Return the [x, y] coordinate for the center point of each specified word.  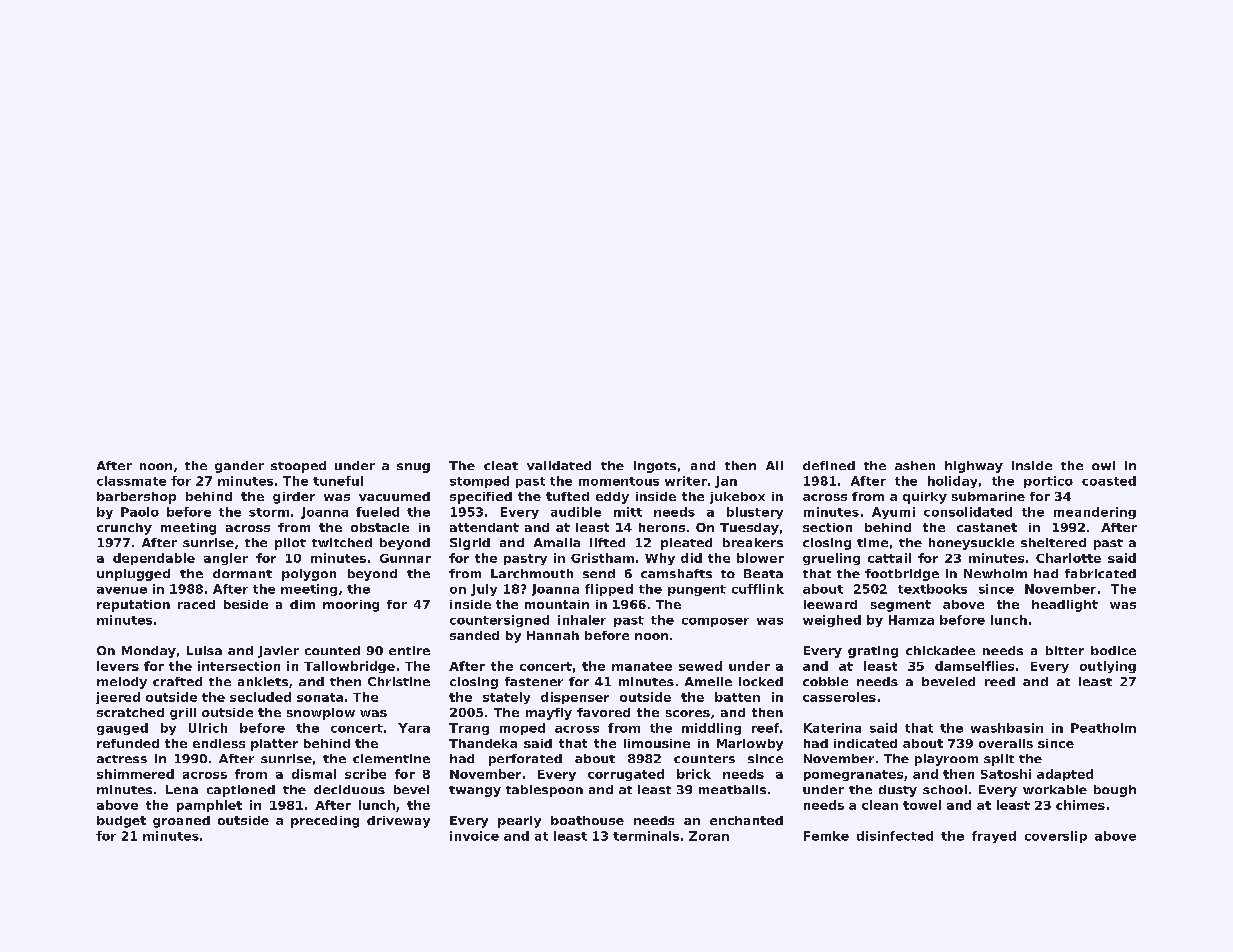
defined [829, 465]
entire [409, 650]
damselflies [974, 666]
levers [118, 666]
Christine [399, 681]
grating [873, 652]
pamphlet [209, 806]
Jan [726, 482]
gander [239, 467]
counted [332, 650]
